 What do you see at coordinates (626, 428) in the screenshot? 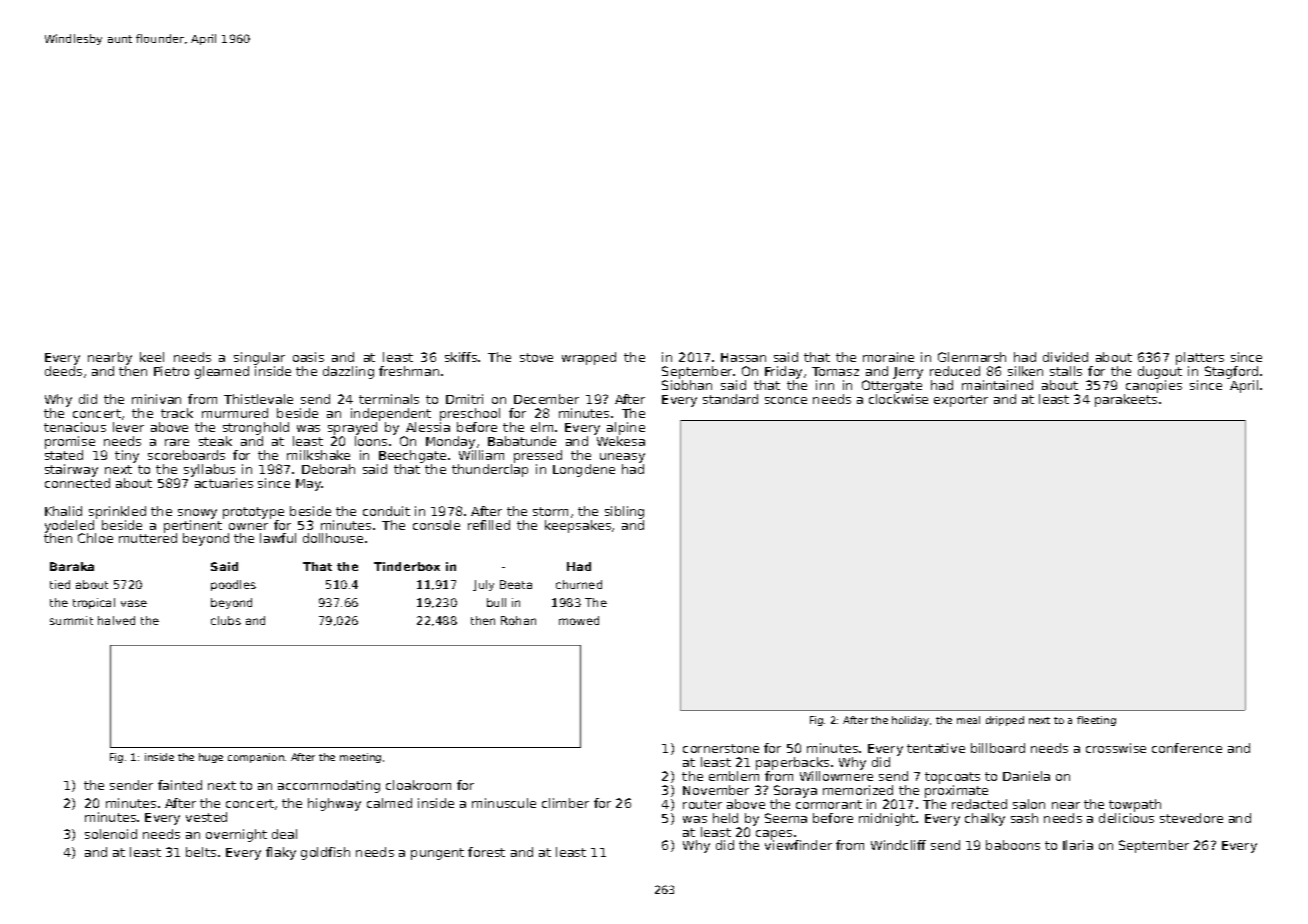
I see `alpine` at bounding box center [626, 428].
